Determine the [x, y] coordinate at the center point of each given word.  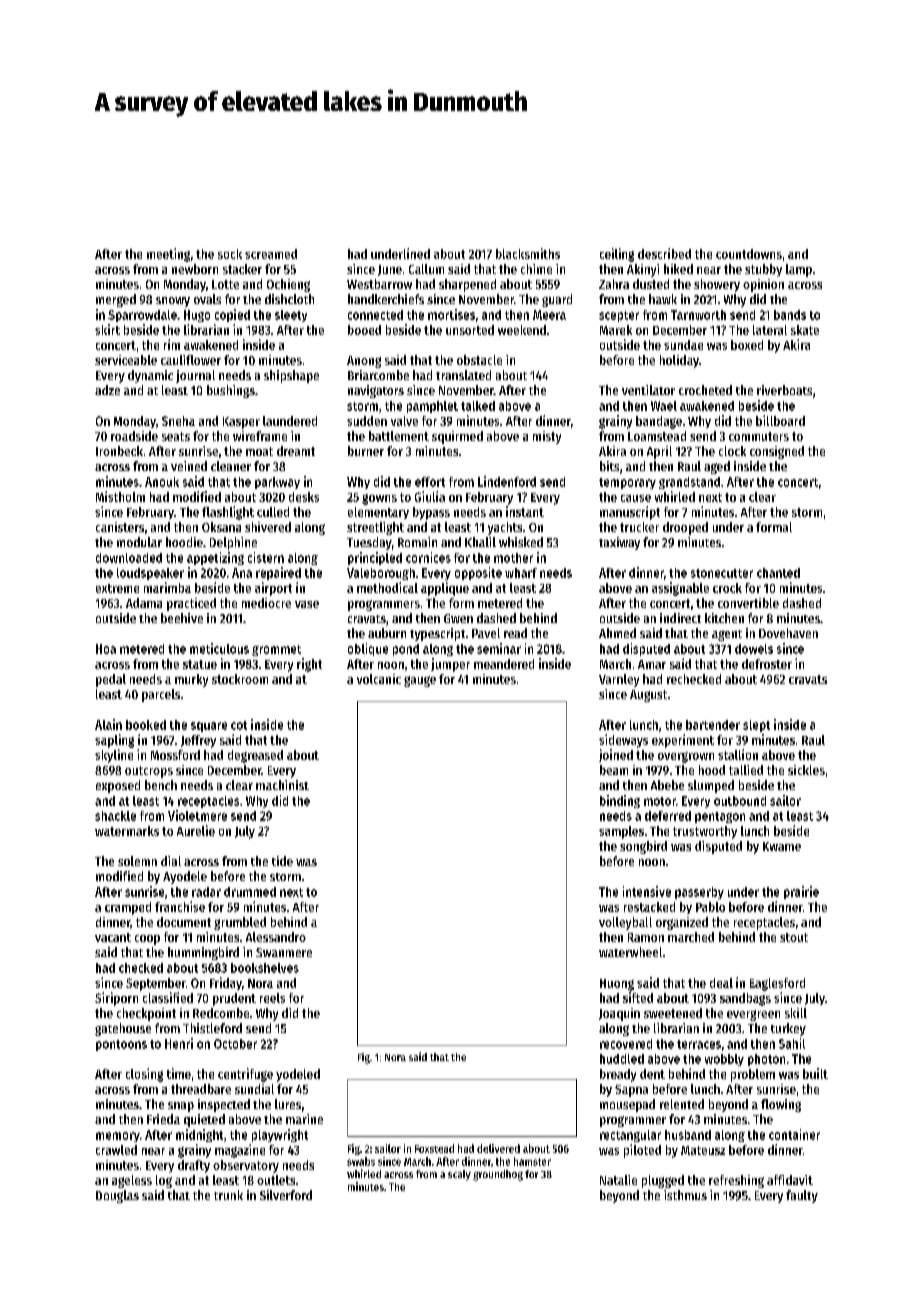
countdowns [749, 254]
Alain [108, 724]
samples [621, 832]
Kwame [782, 846]
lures [288, 1104]
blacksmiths [528, 253]
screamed [271, 254]
